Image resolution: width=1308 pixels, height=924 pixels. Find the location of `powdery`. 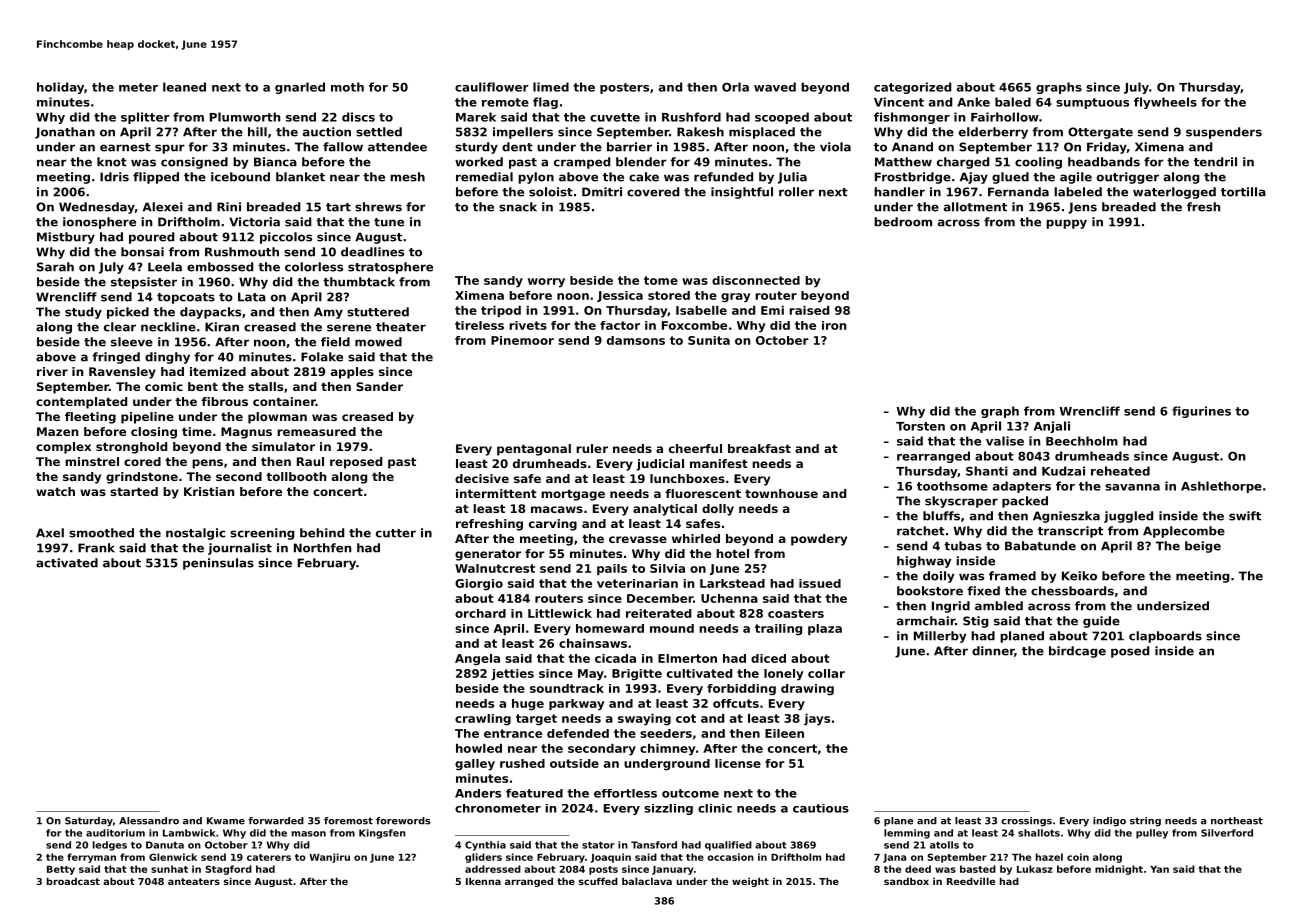

powdery is located at coordinates (819, 540).
